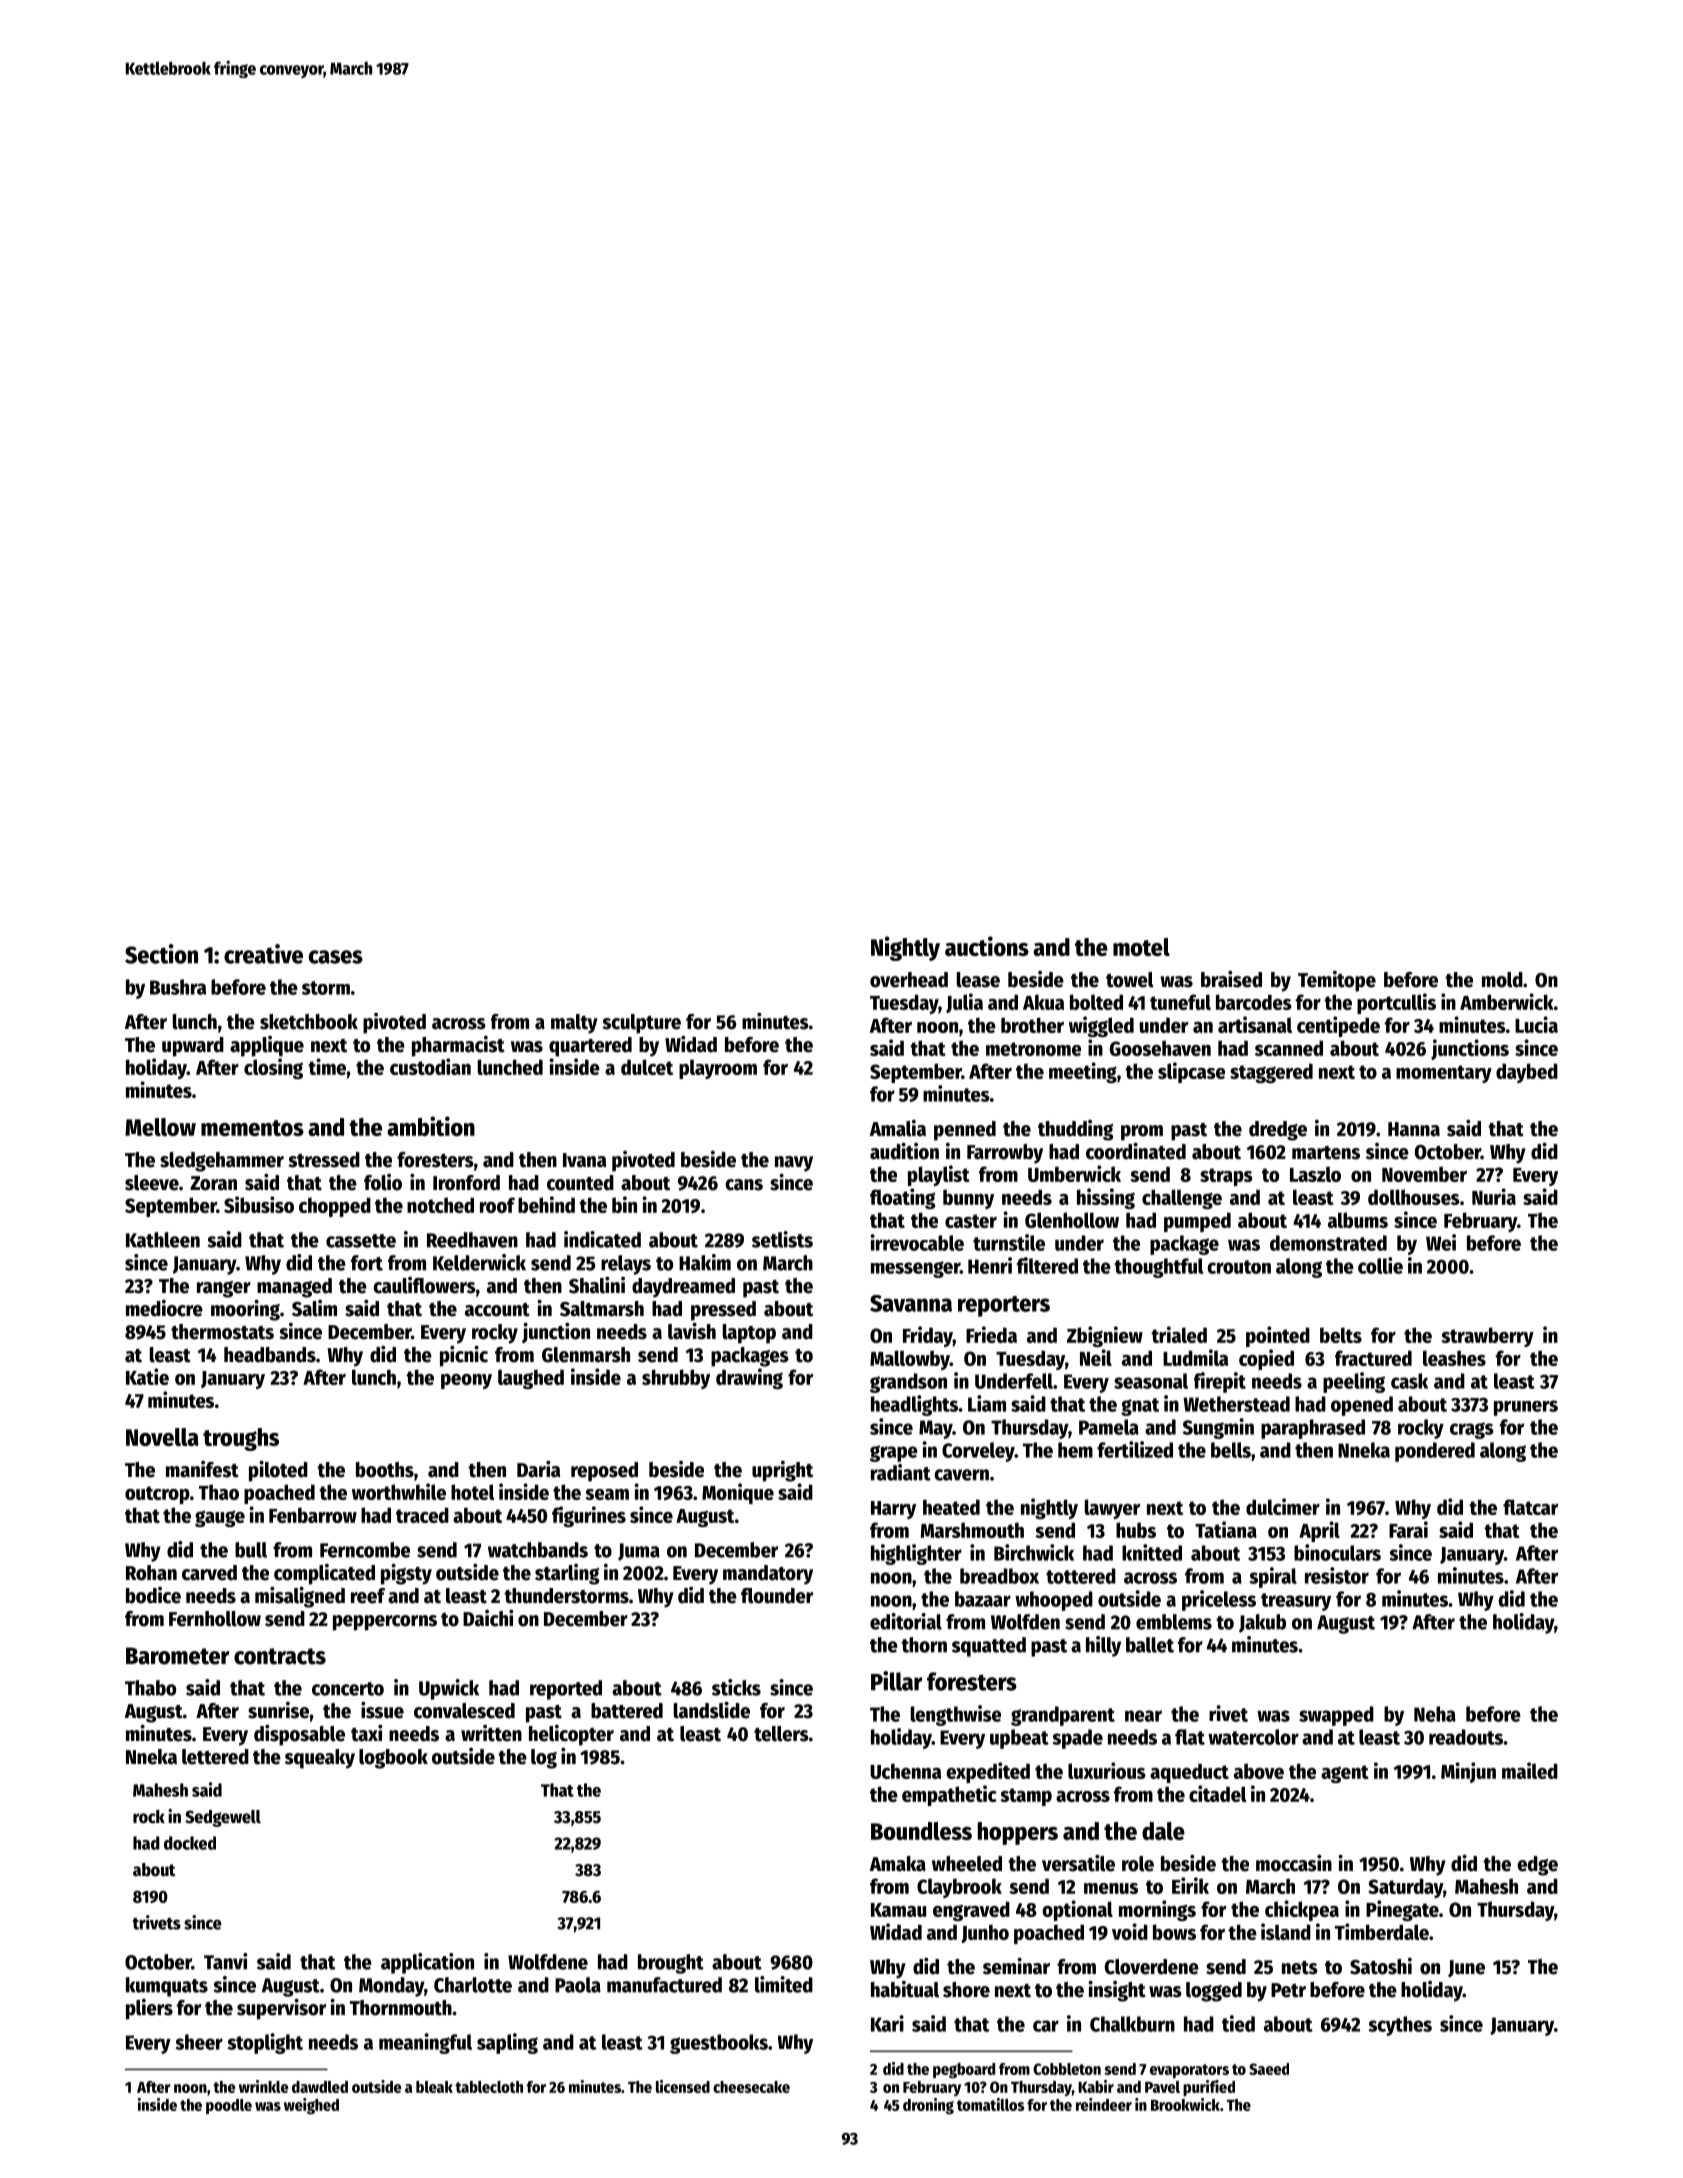 This document has width=1683, height=2178. Describe the element at coordinates (1414, 1197) in the document. I see `dollhouses` at that location.
